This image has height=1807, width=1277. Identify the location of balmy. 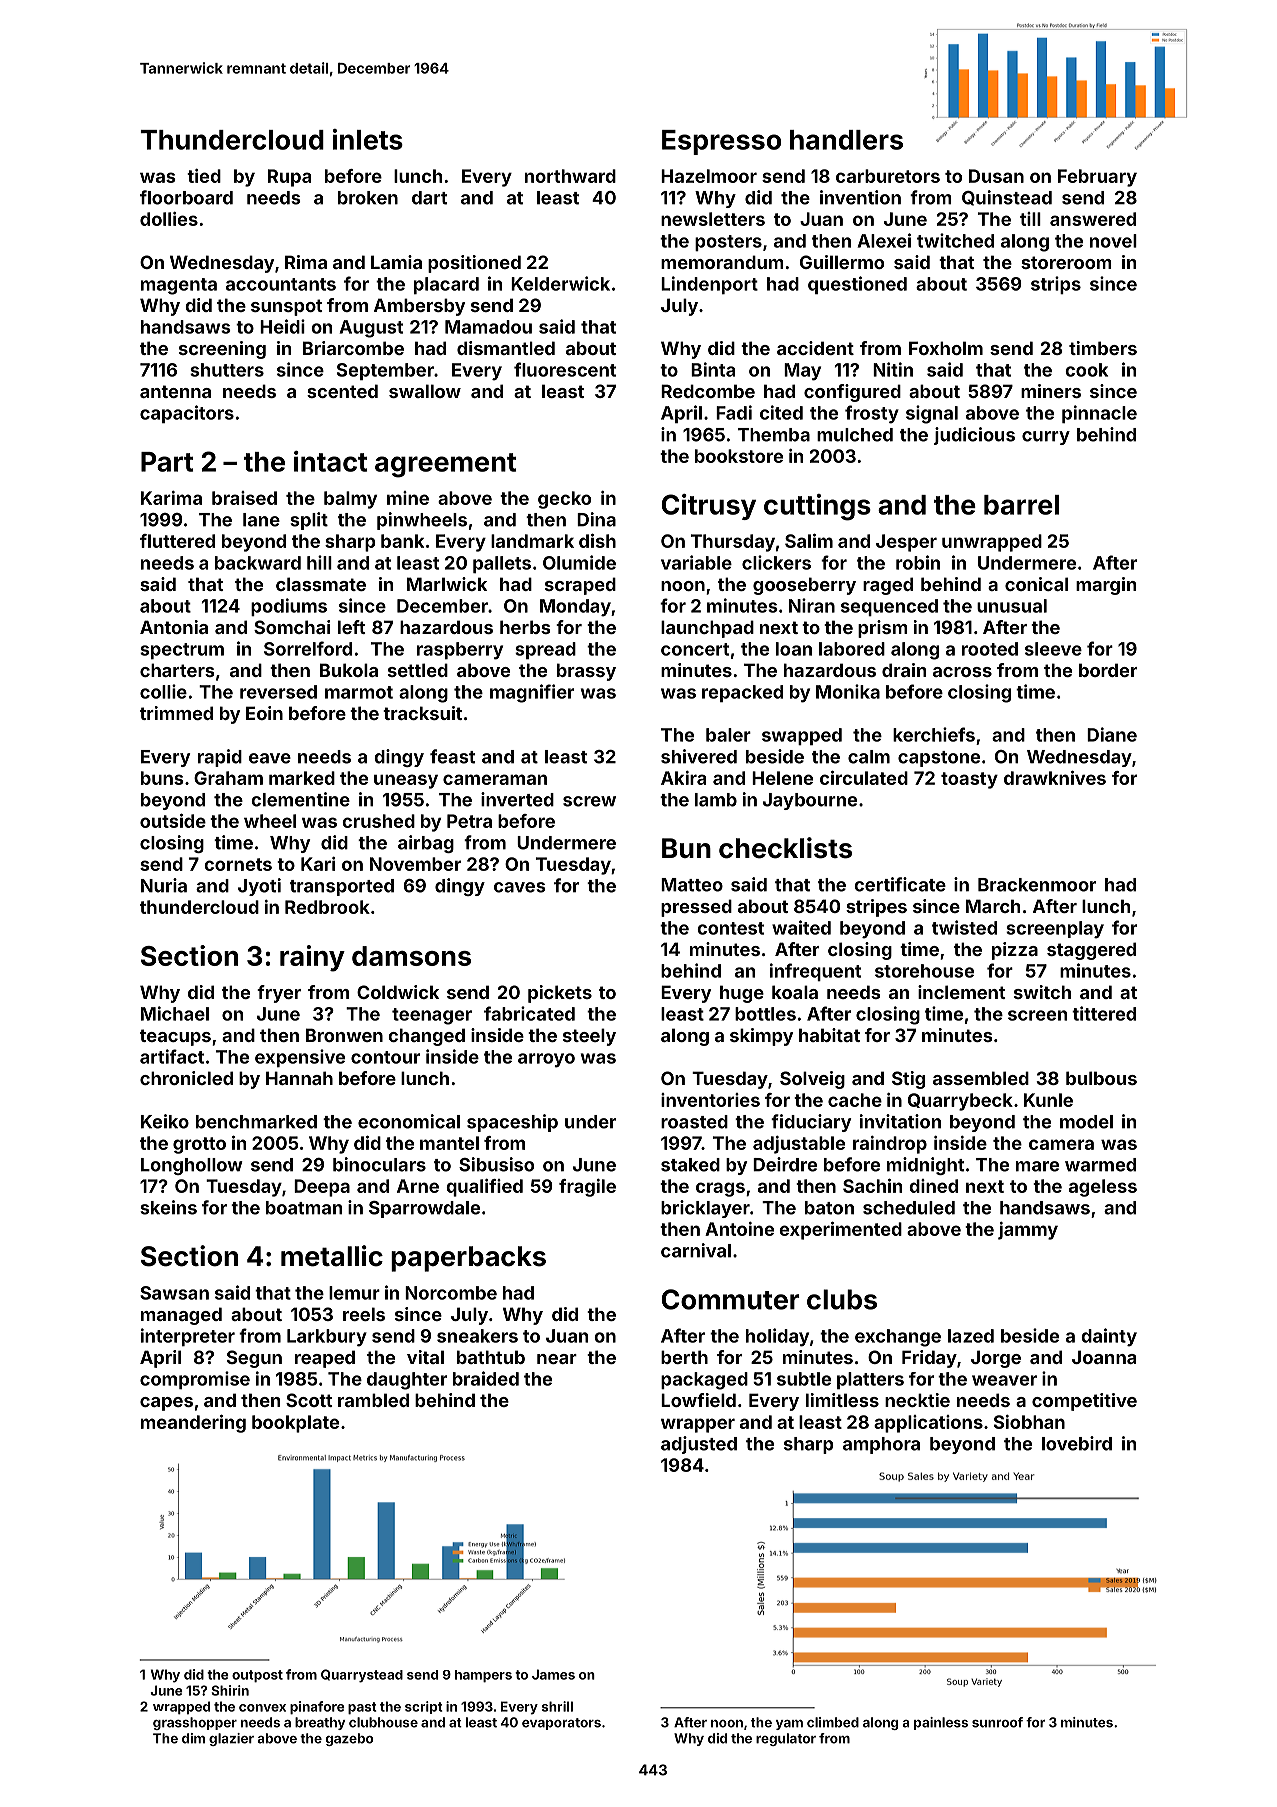
(350, 500).
